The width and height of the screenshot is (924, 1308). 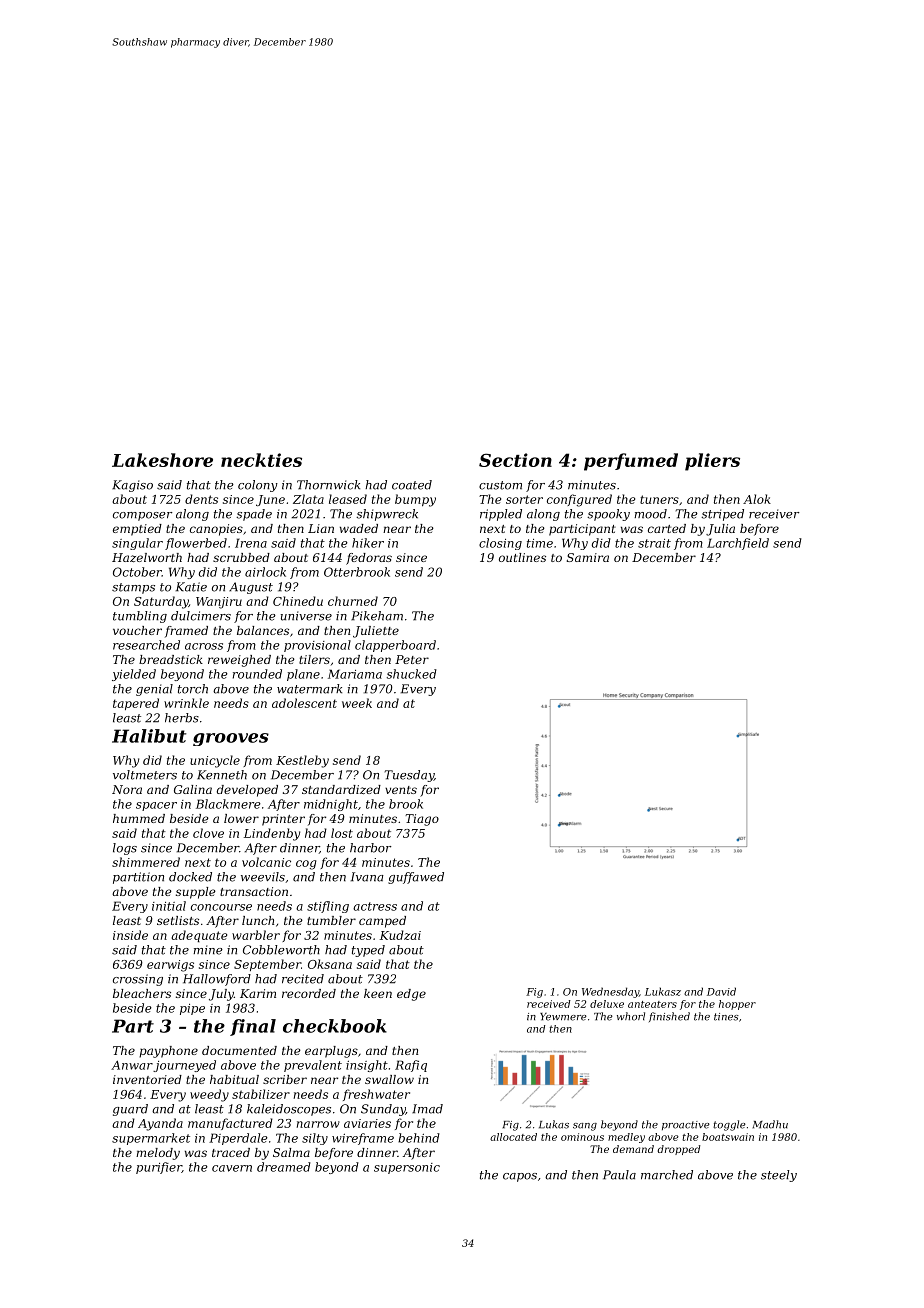 What do you see at coordinates (631, 1016) in the screenshot?
I see `whorl` at bounding box center [631, 1016].
